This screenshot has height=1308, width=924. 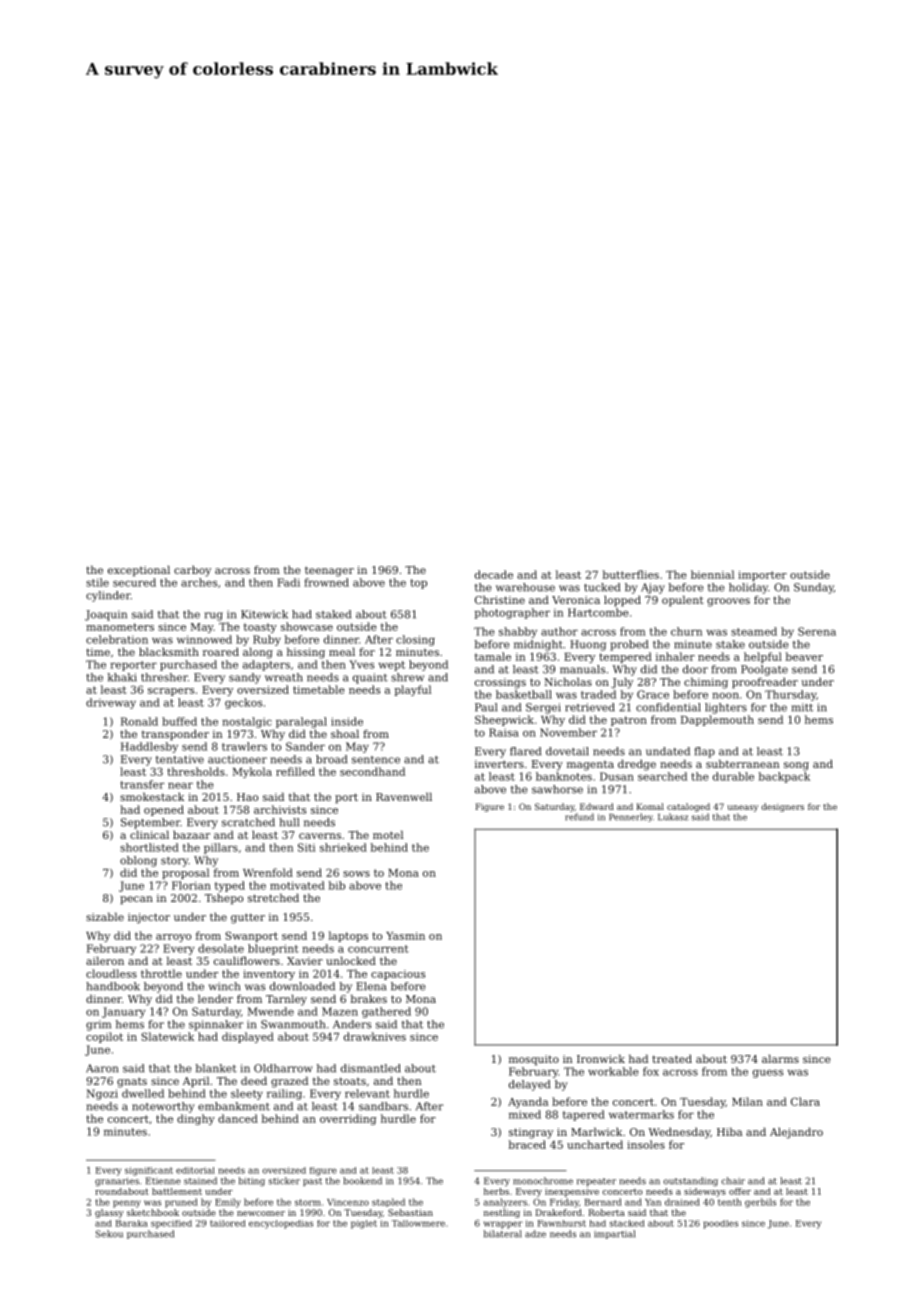 I want to click on Hiba, so click(x=729, y=1131).
